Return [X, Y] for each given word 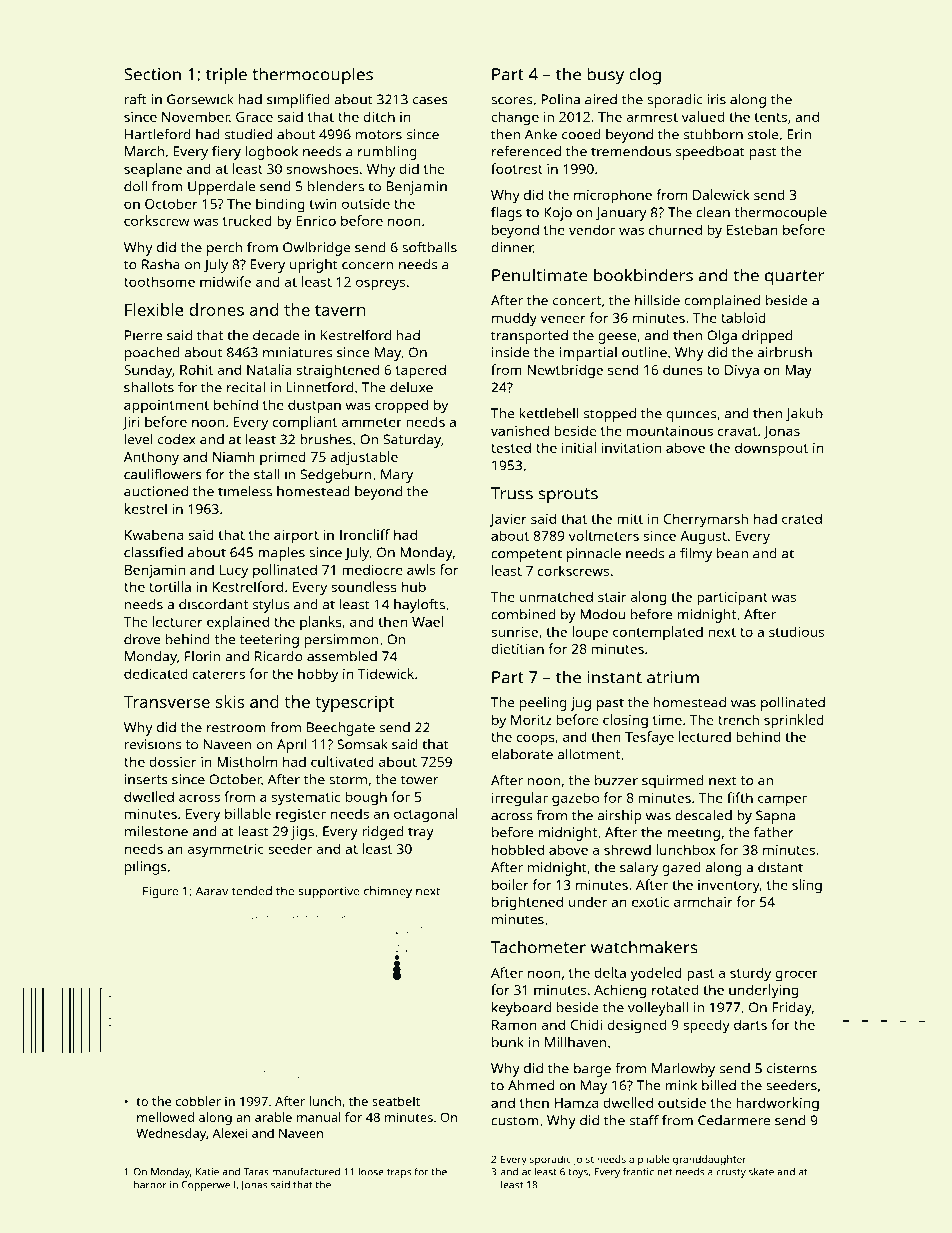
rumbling [387, 153]
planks [321, 623]
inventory [729, 887]
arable [273, 1117]
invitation [631, 448]
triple [226, 76]
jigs [302, 833]
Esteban [752, 229]
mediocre [372, 569]
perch [224, 249]
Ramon [514, 1025]
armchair [703, 901]
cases [430, 101]
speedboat [710, 153]
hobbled [518, 849]
